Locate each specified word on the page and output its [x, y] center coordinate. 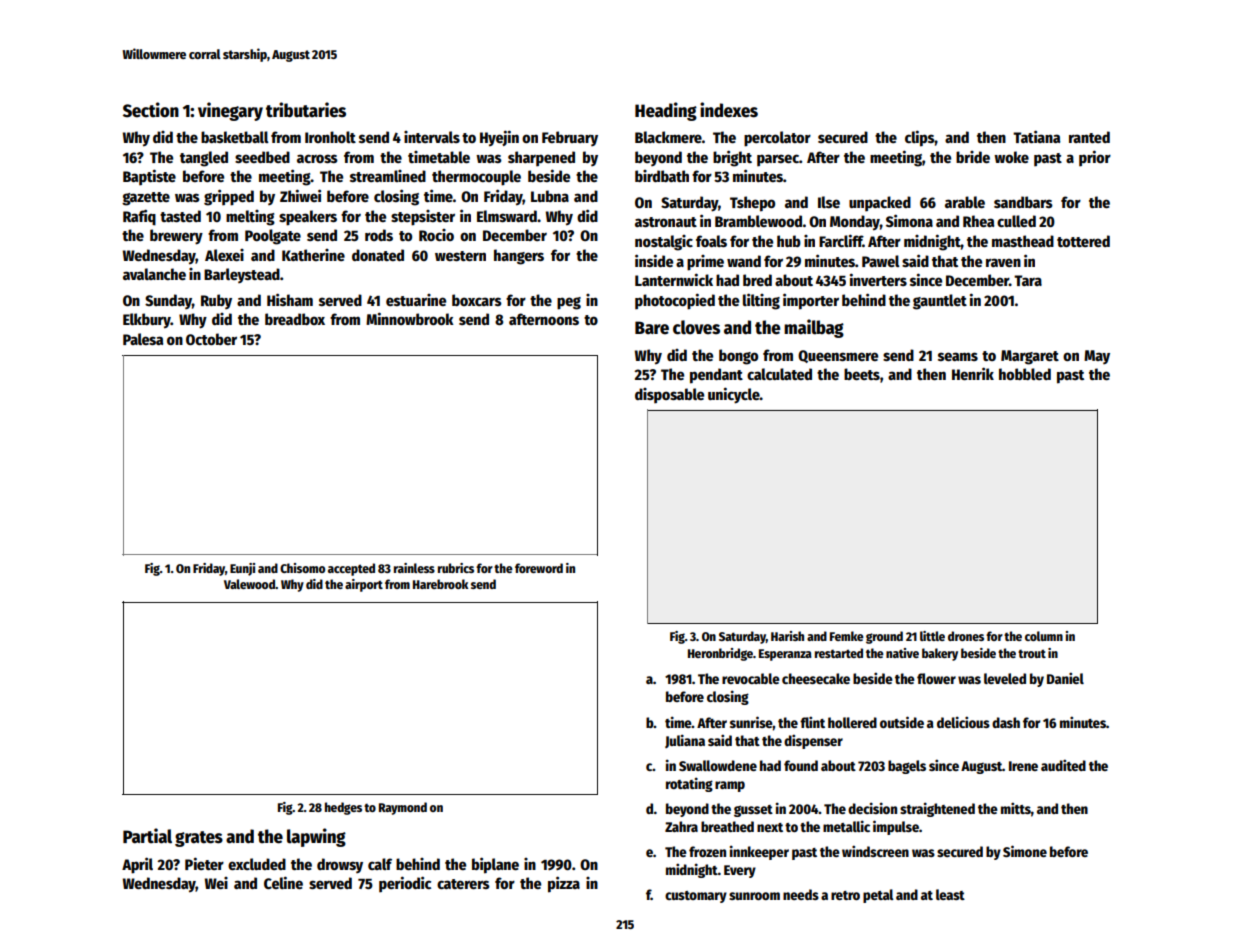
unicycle [734, 395]
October [211, 339]
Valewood [249, 584]
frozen [707, 851]
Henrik [973, 373]
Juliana [685, 741]
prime [705, 263]
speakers [308, 218]
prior [1095, 158]
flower [936, 678]
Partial [147, 836]
